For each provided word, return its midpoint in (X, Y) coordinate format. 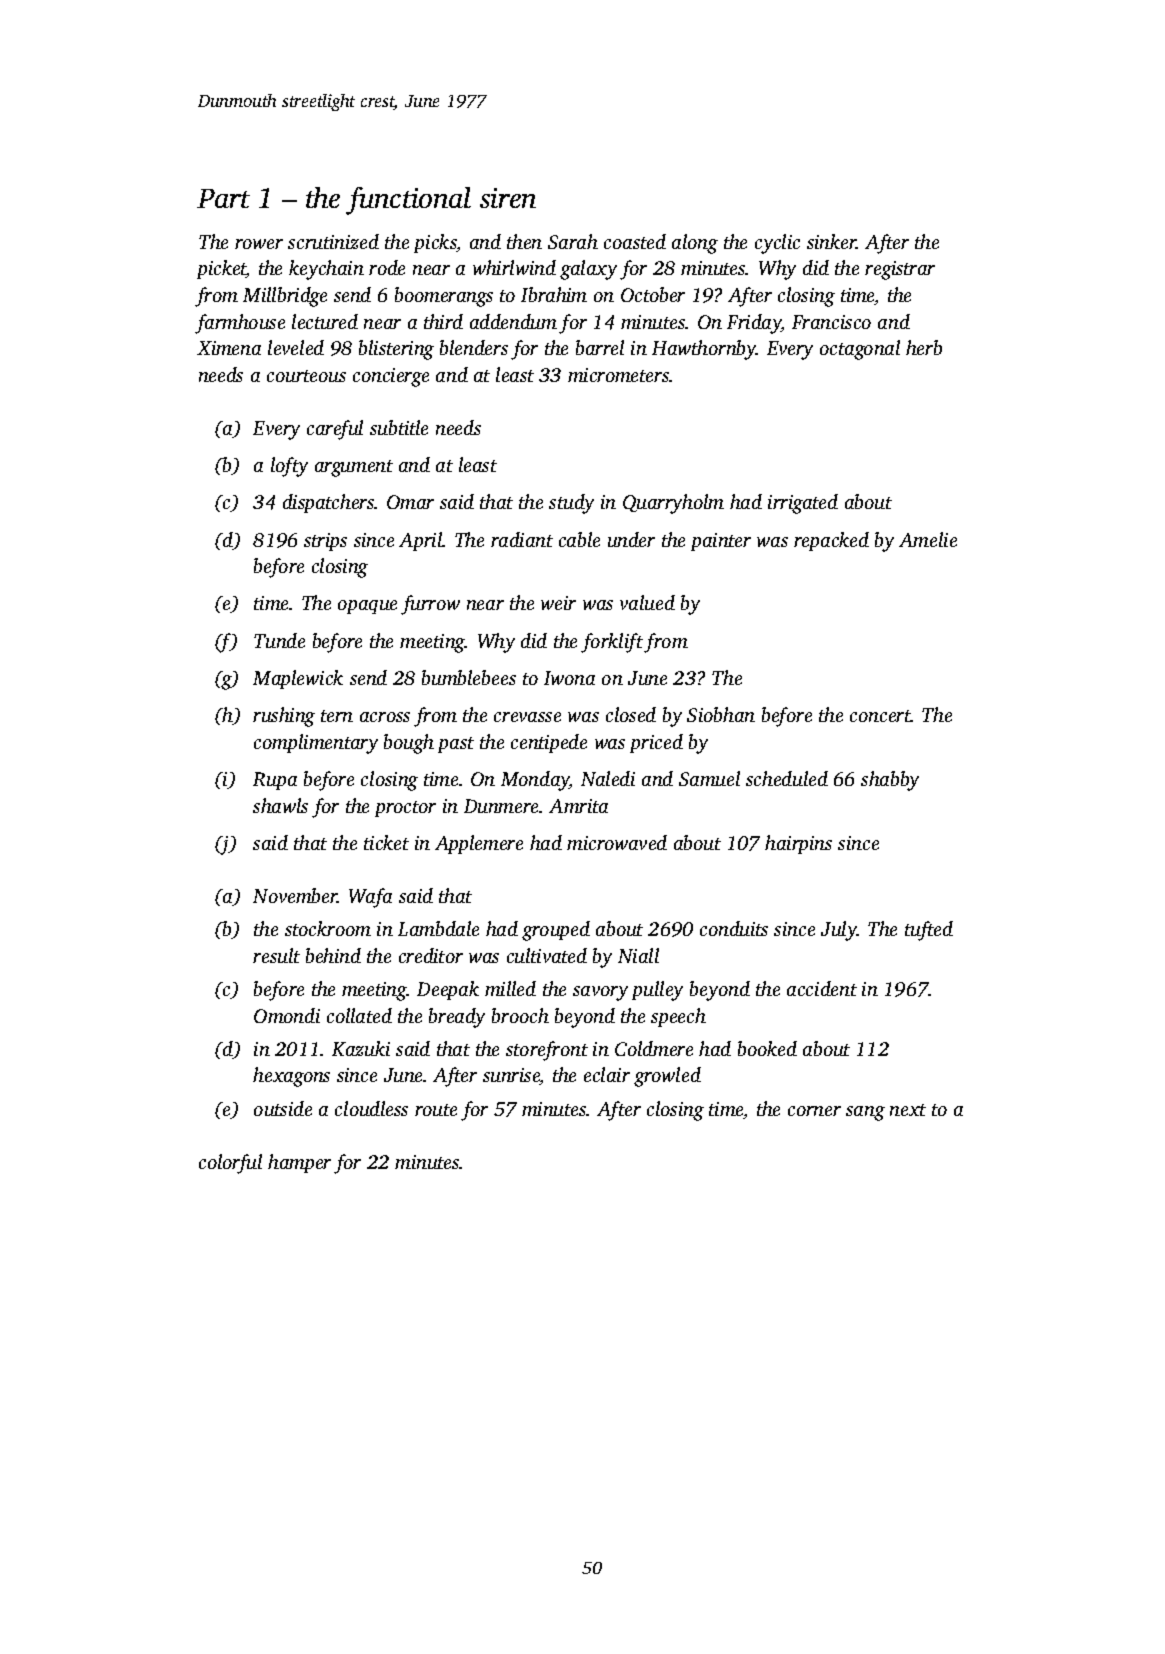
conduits (734, 928)
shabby (890, 781)
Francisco (831, 322)
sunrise (511, 1076)
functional (408, 201)
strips (325, 542)
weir (558, 603)
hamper (299, 1163)
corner (814, 1111)
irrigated (803, 504)
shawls (280, 805)
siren (508, 198)
